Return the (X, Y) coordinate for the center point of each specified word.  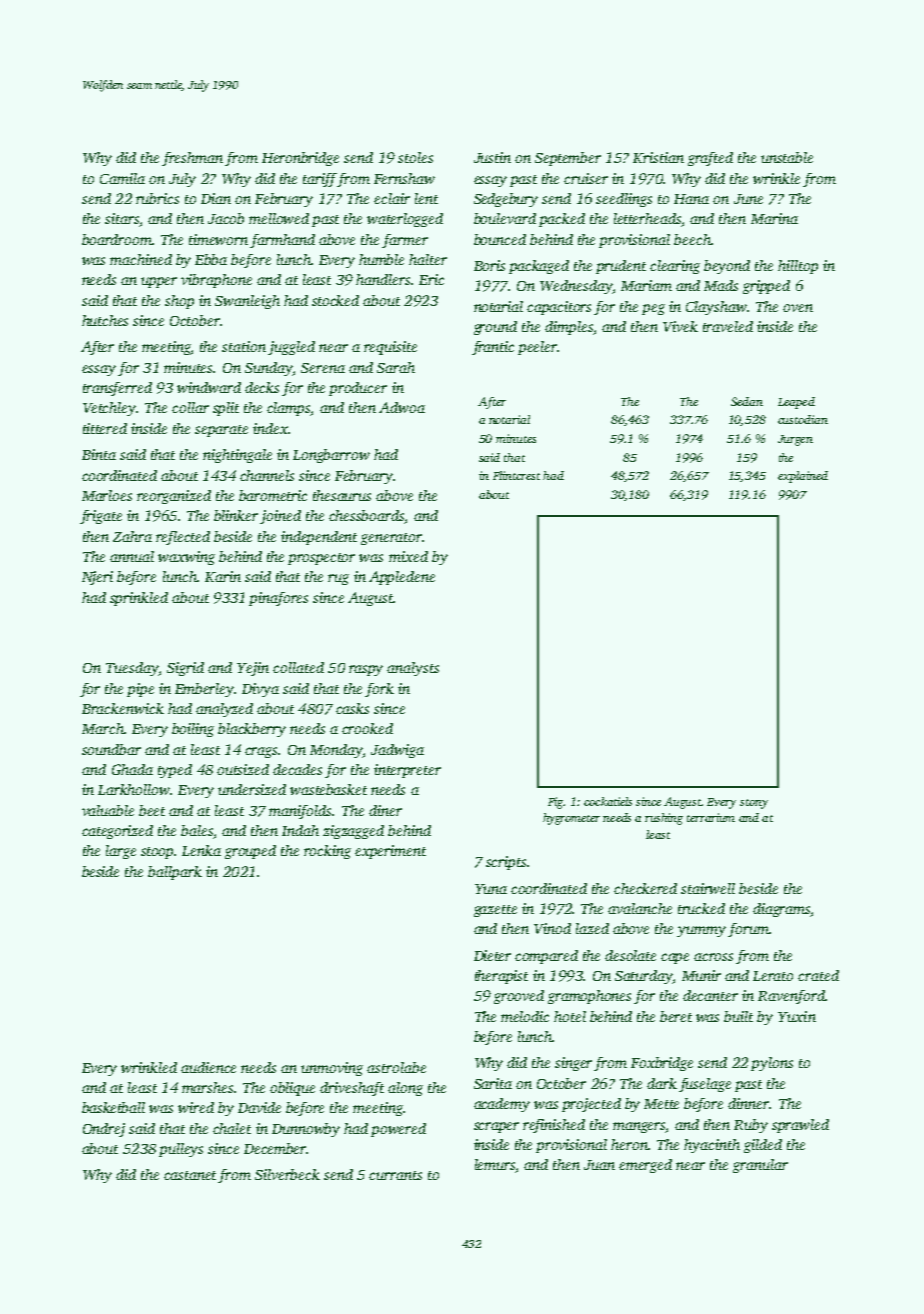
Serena (323, 368)
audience (208, 1067)
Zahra (132, 536)
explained (803, 477)
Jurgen (795, 440)
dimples (569, 328)
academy (502, 1105)
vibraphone (216, 281)
